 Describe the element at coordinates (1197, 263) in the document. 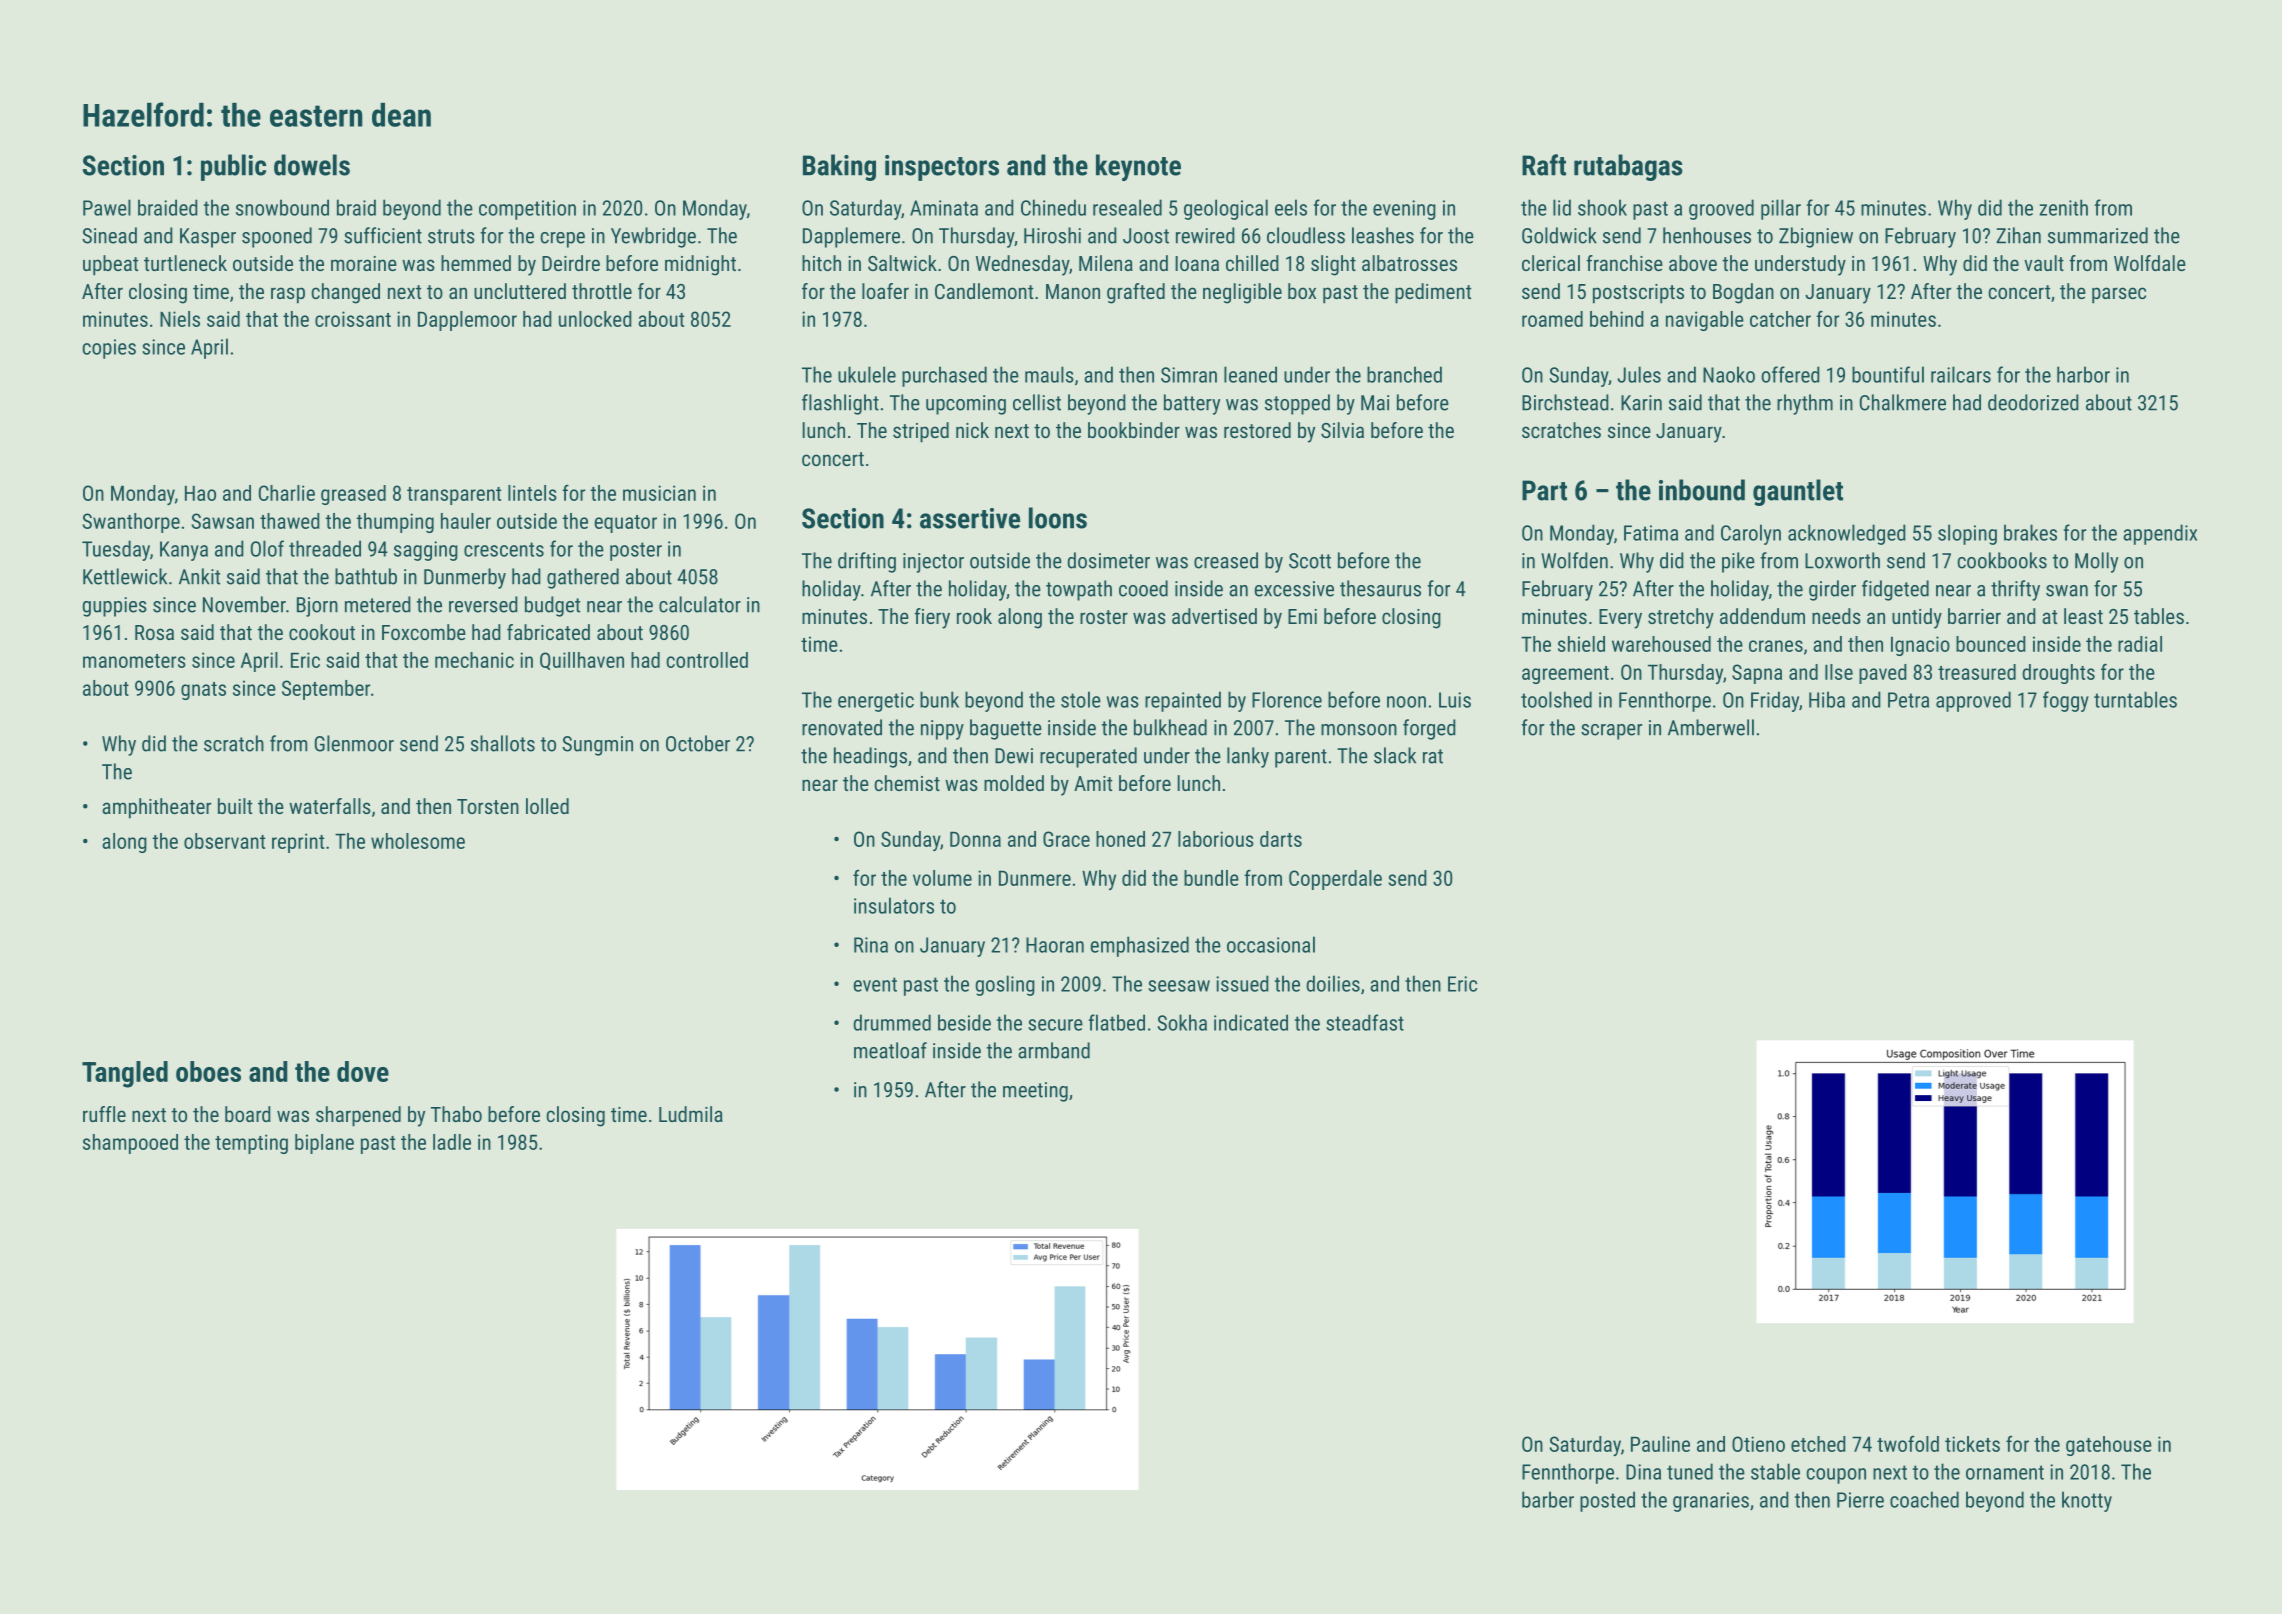

I see `Ioana` at that location.
